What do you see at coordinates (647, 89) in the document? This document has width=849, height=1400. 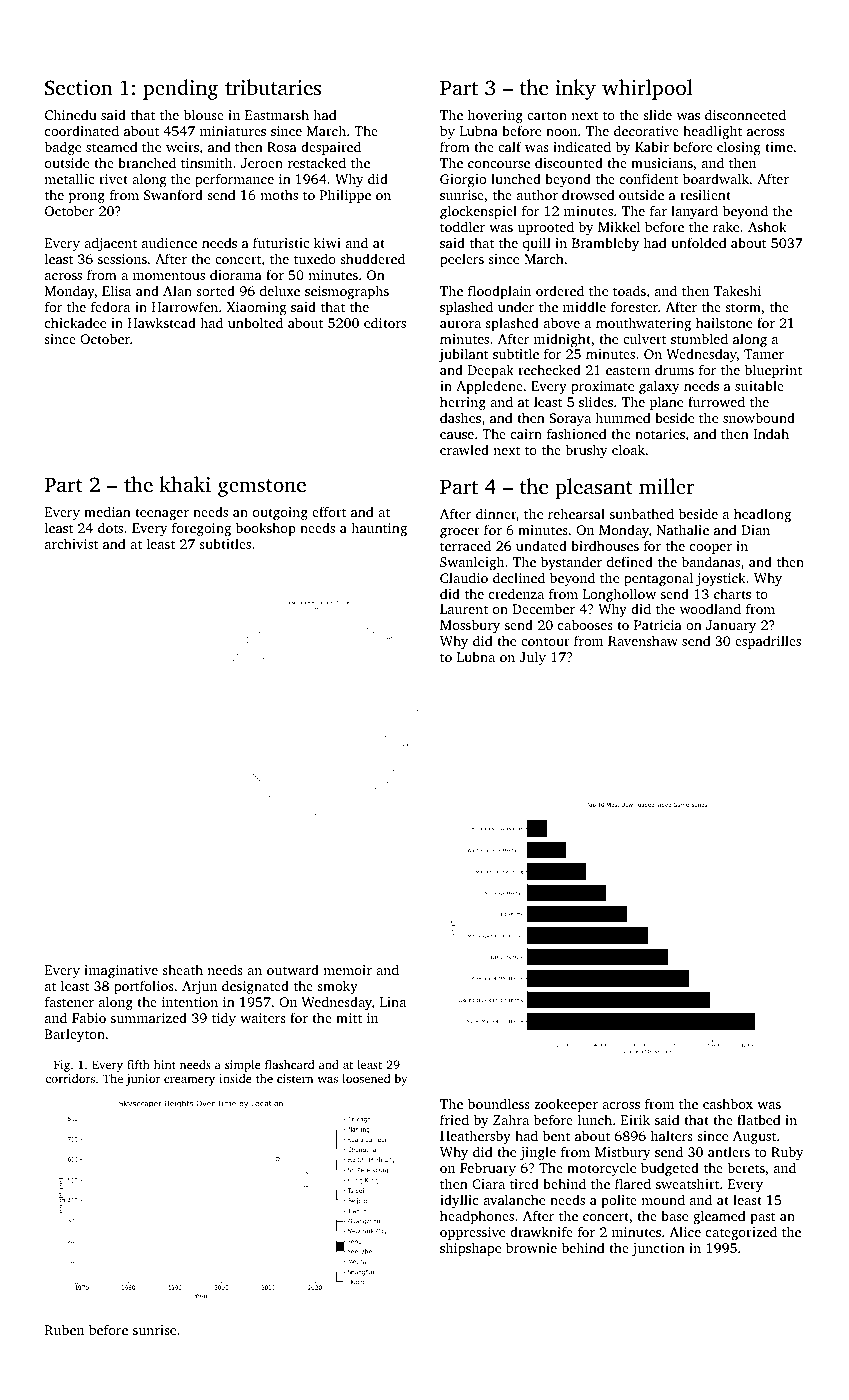 I see `whirlpool` at bounding box center [647, 89].
